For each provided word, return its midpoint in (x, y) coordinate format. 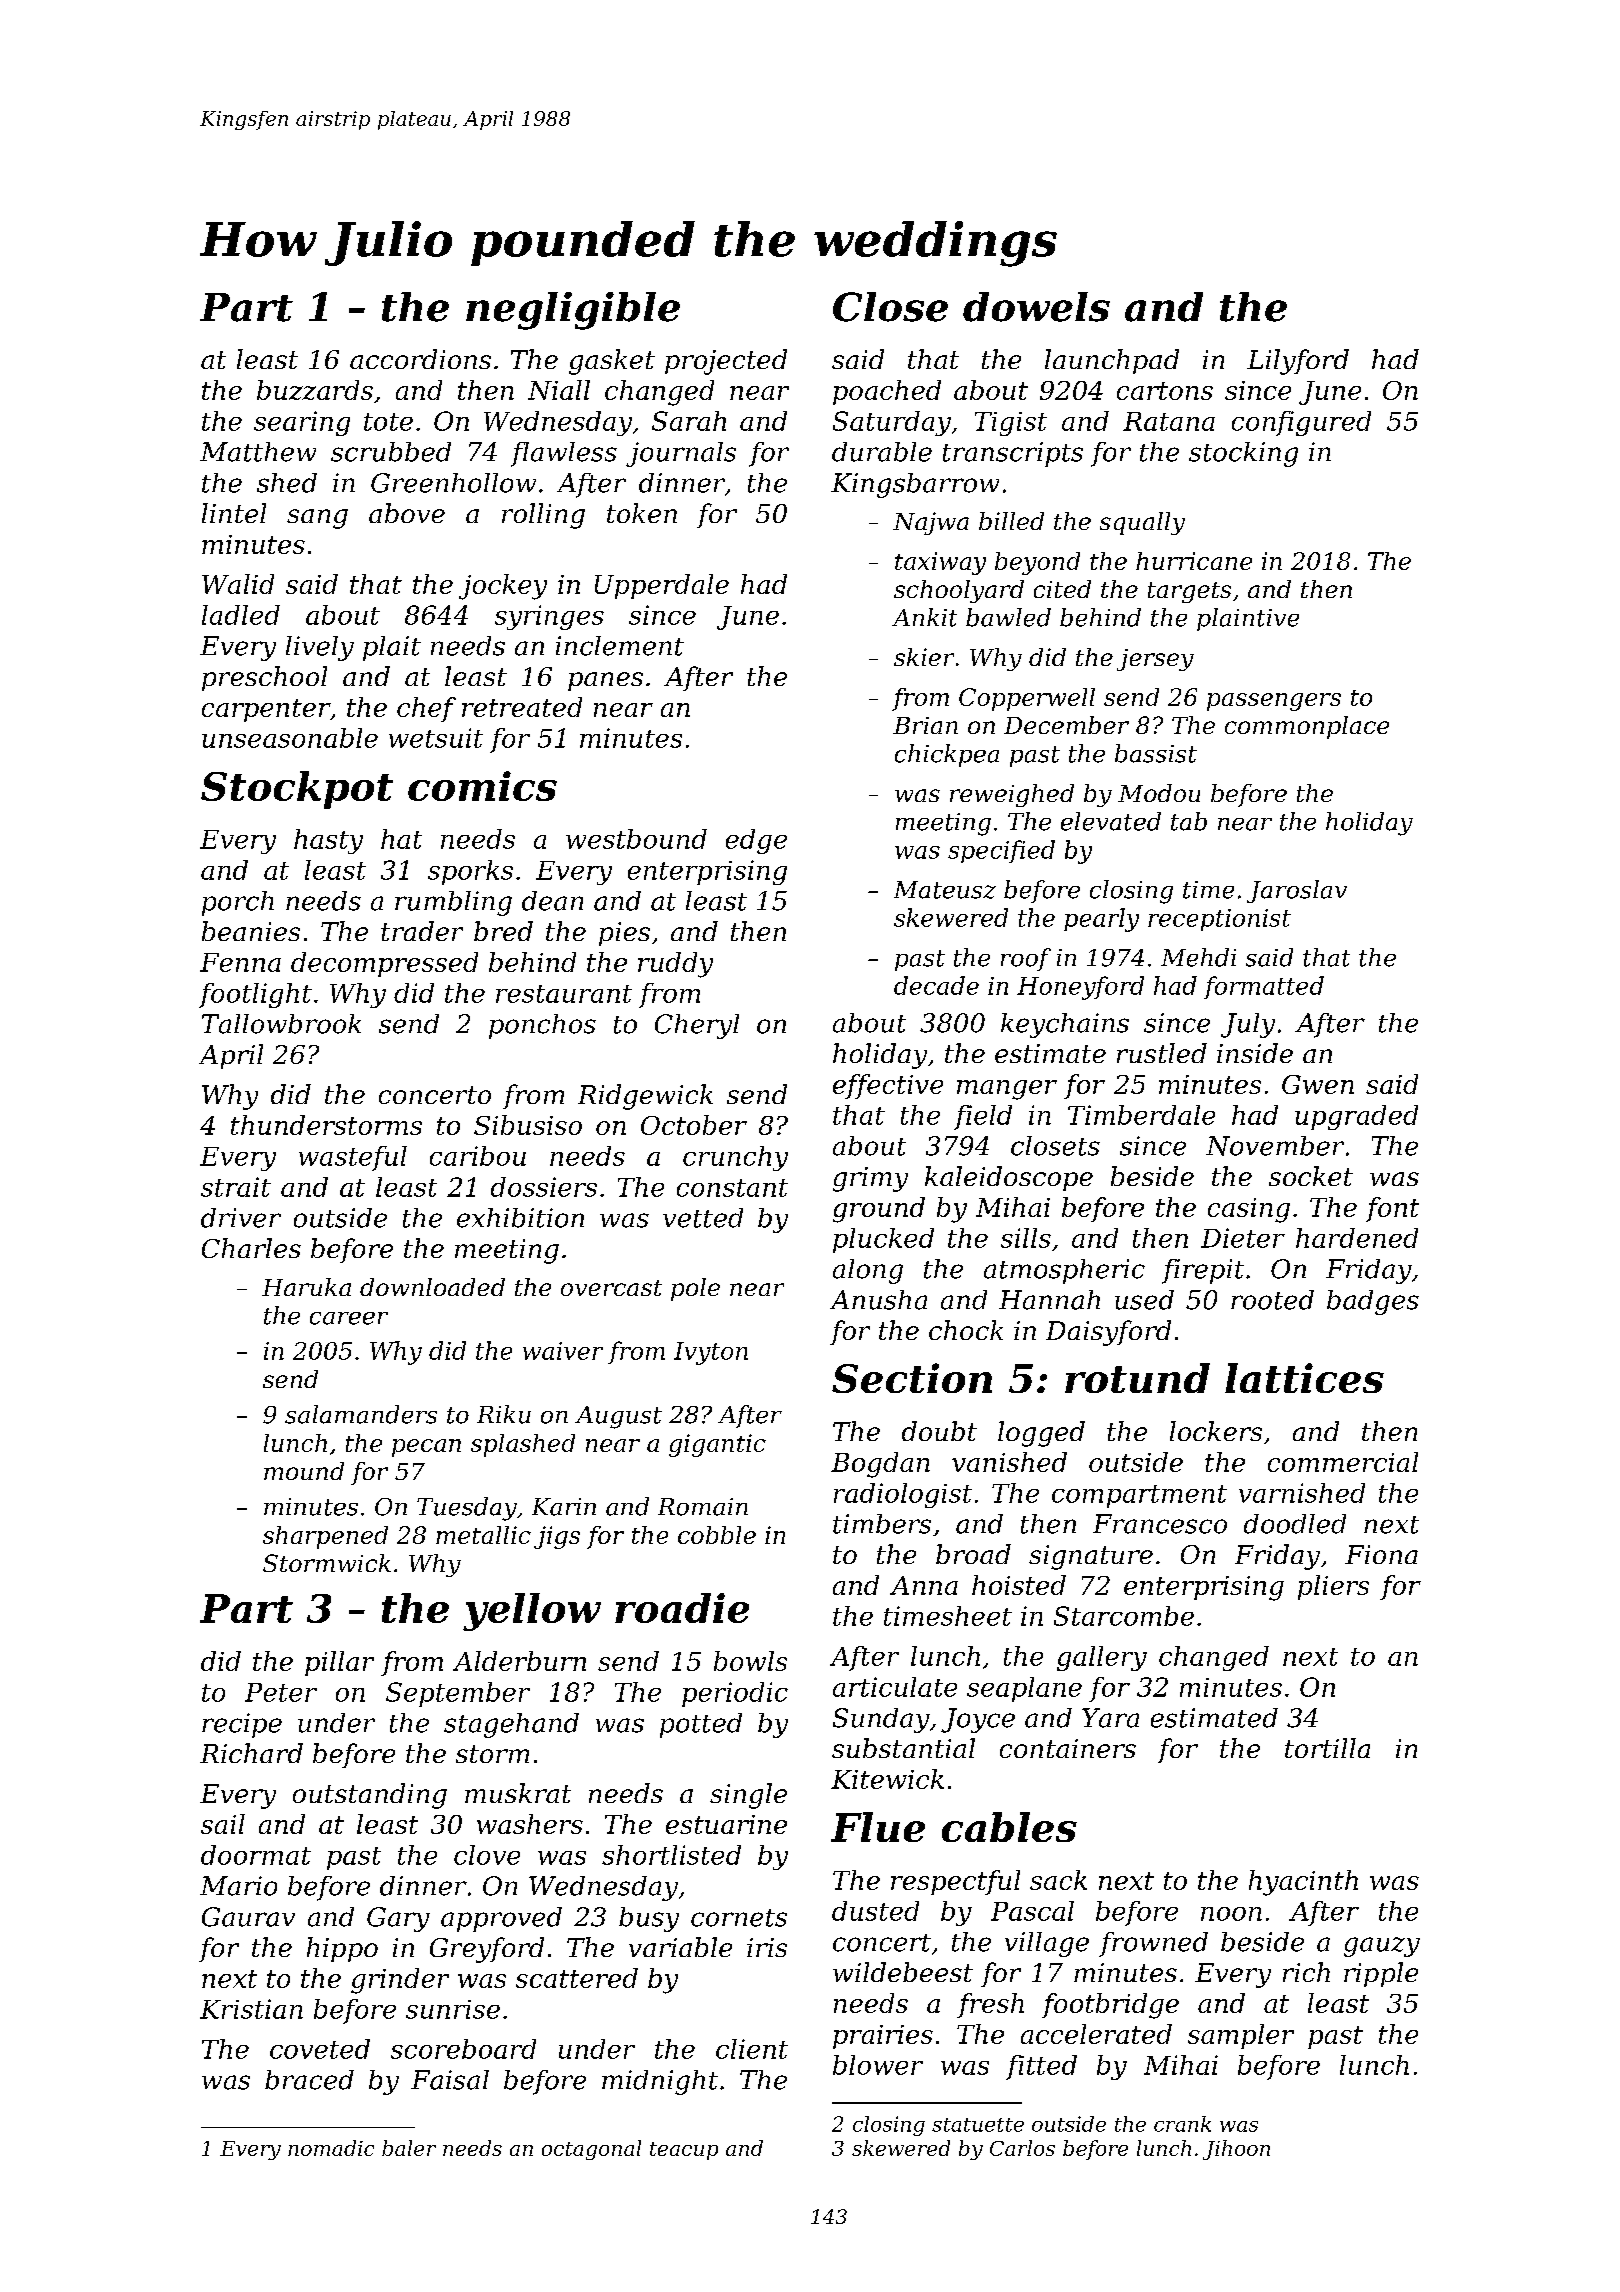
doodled (1295, 1524)
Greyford (487, 1950)
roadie (682, 1608)
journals (681, 454)
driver (241, 1218)
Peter (281, 1692)
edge (756, 841)
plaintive (1248, 619)
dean (552, 901)
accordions (420, 359)
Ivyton (711, 1353)
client (752, 2049)
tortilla (1327, 1748)
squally (1142, 523)
